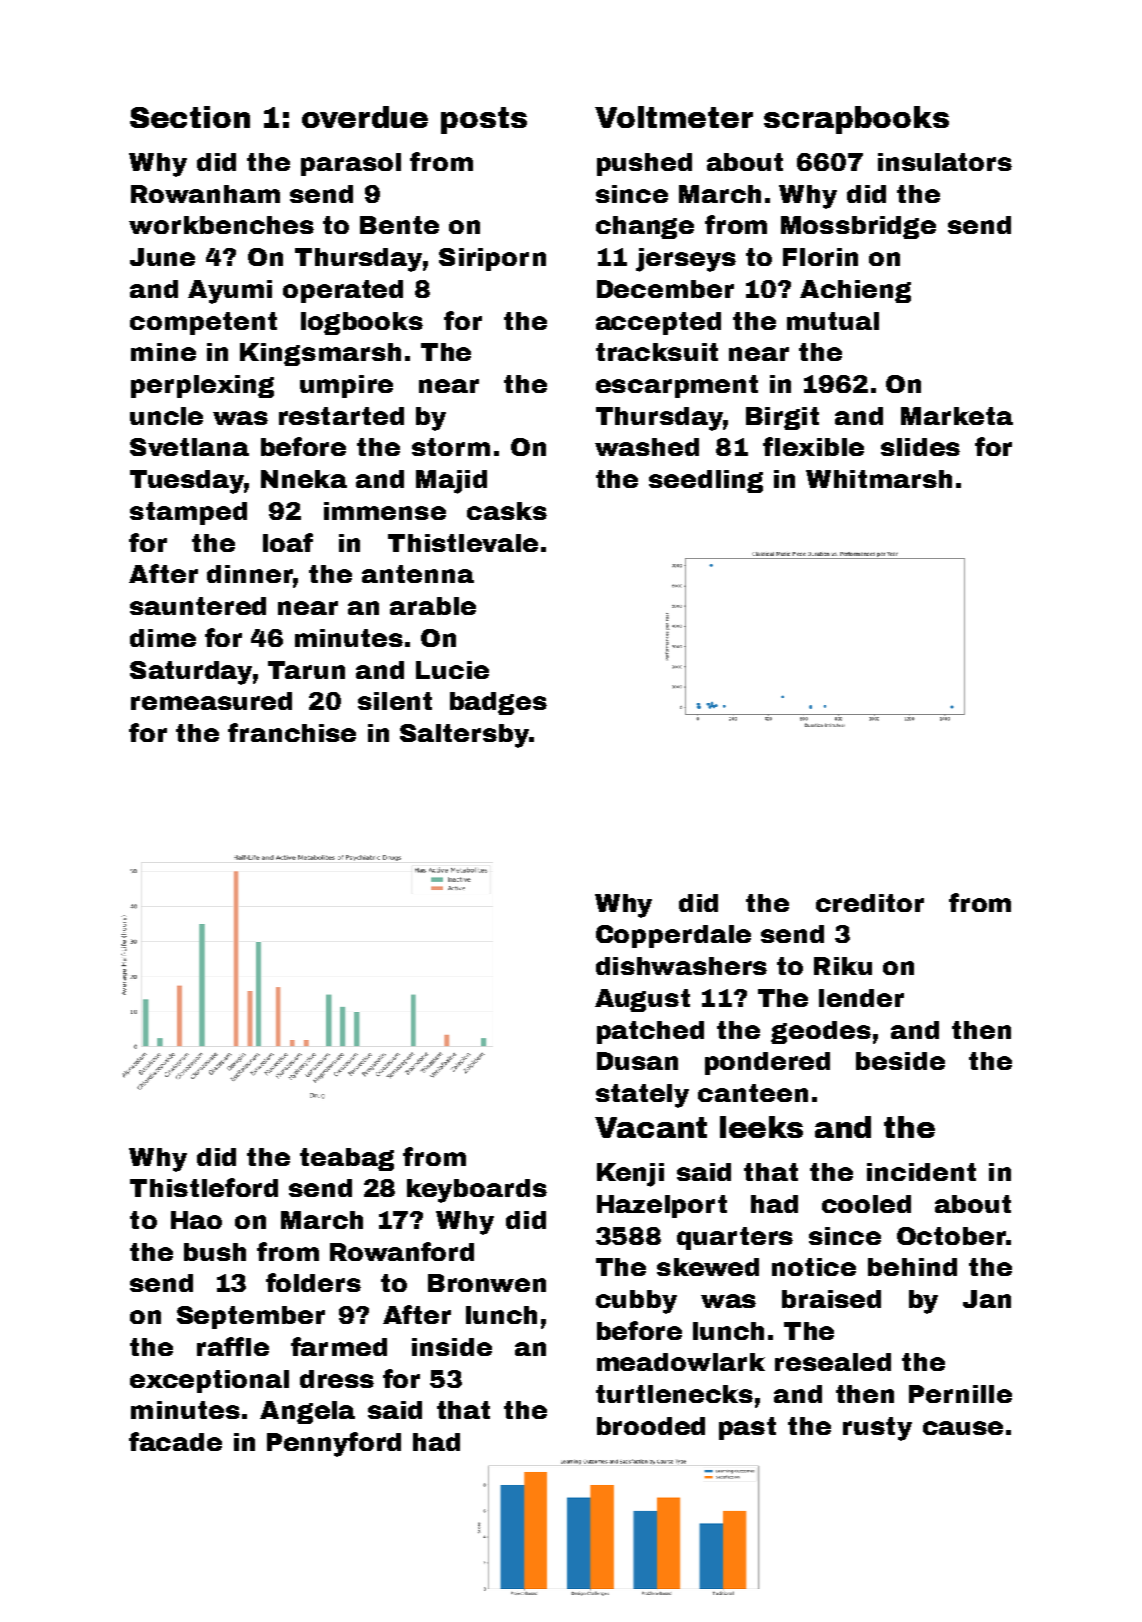  Describe the element at coordinates (347, 1159) in the screenshot. I see `teabag` at that location.
